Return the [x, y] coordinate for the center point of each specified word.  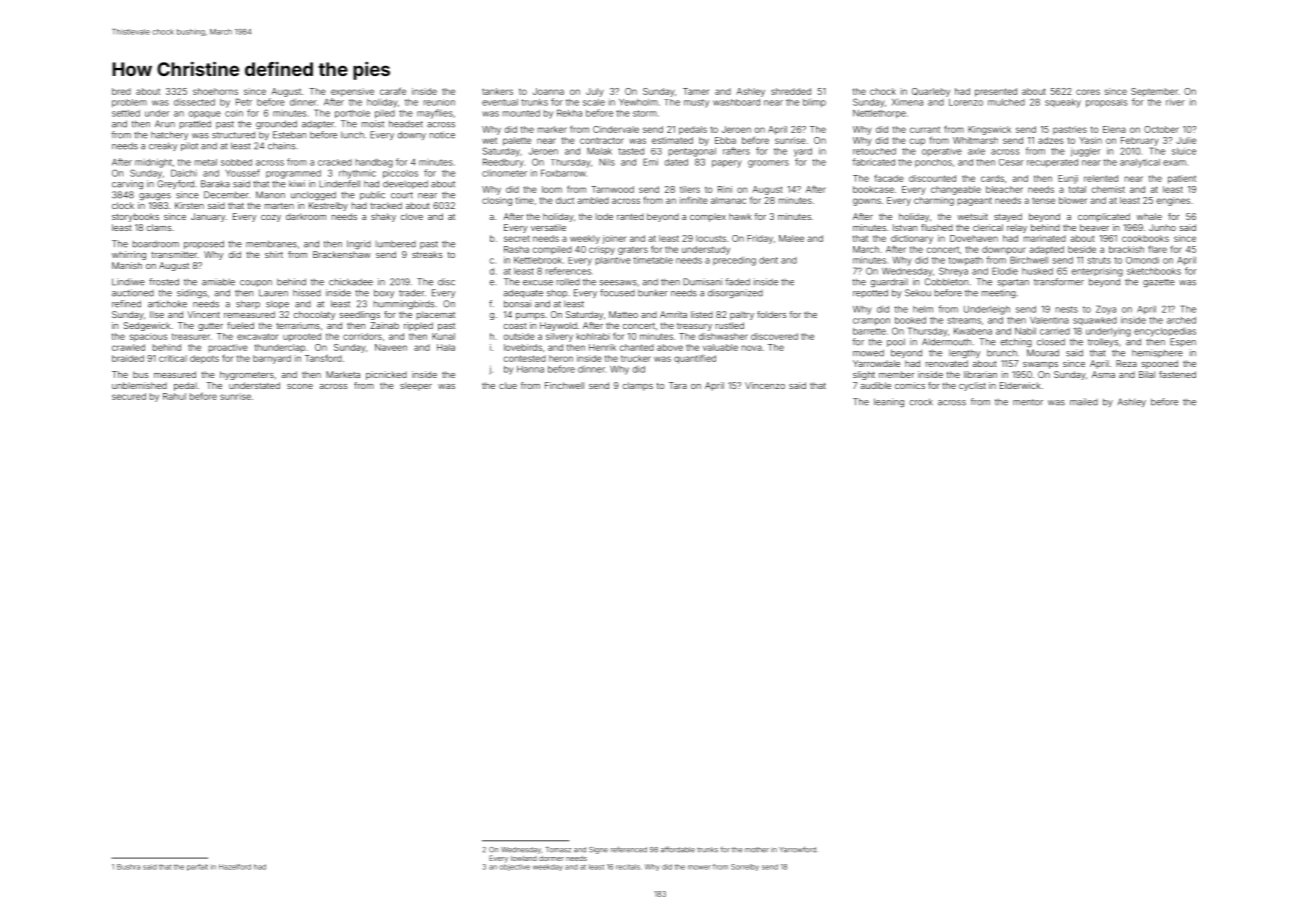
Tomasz [558, 850]
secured [129, 396]
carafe [393, 91]
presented [996, 92]
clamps [638, 386]
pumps [530, 316]
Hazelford [235, 867]
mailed [1084, 402]
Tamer [696, 91]
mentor [1028, 402]
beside [1082, 249]
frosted [164, 282]
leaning [889, 402]
